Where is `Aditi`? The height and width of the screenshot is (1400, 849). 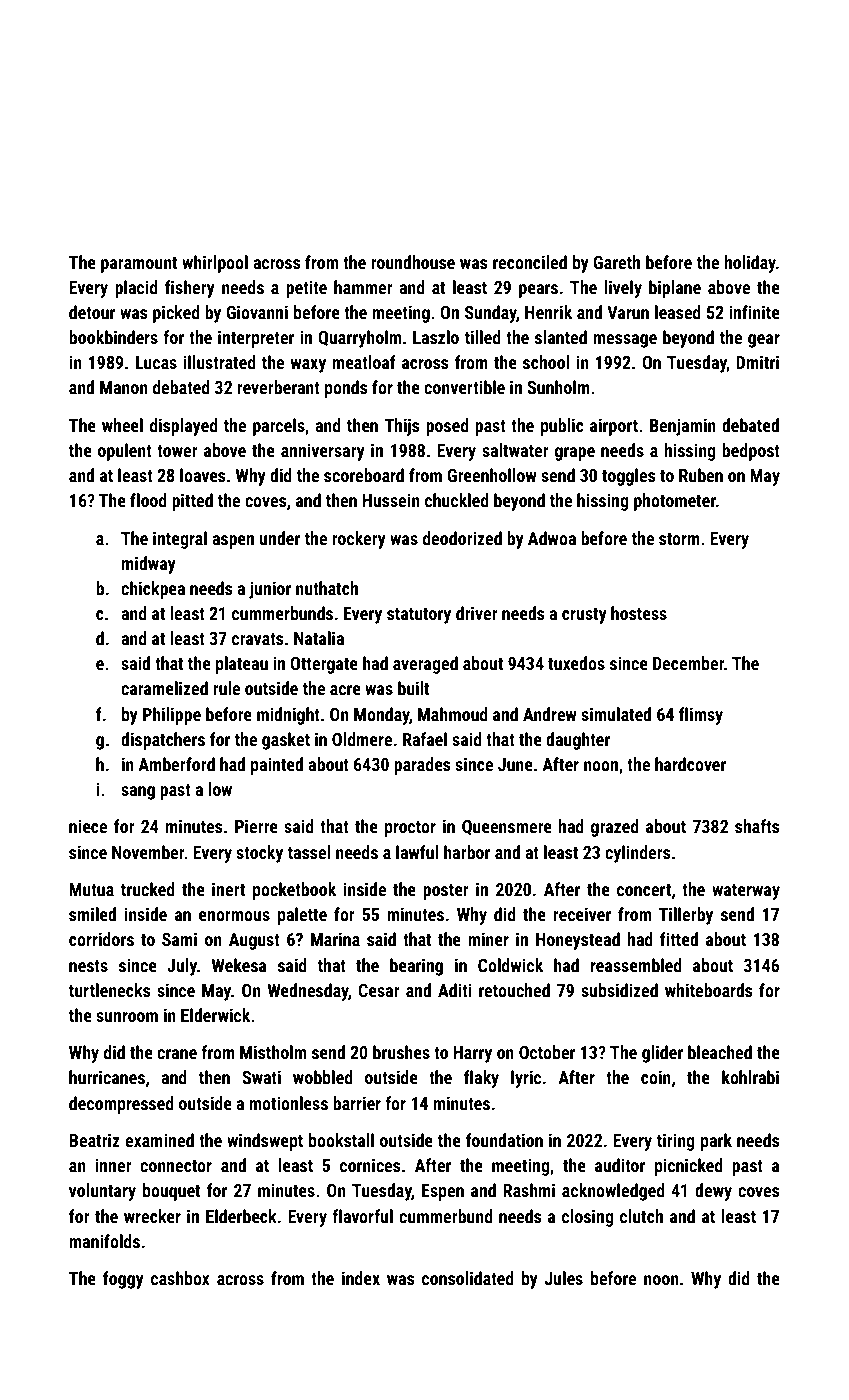 Aditi is located at coordinates (455, 990).
